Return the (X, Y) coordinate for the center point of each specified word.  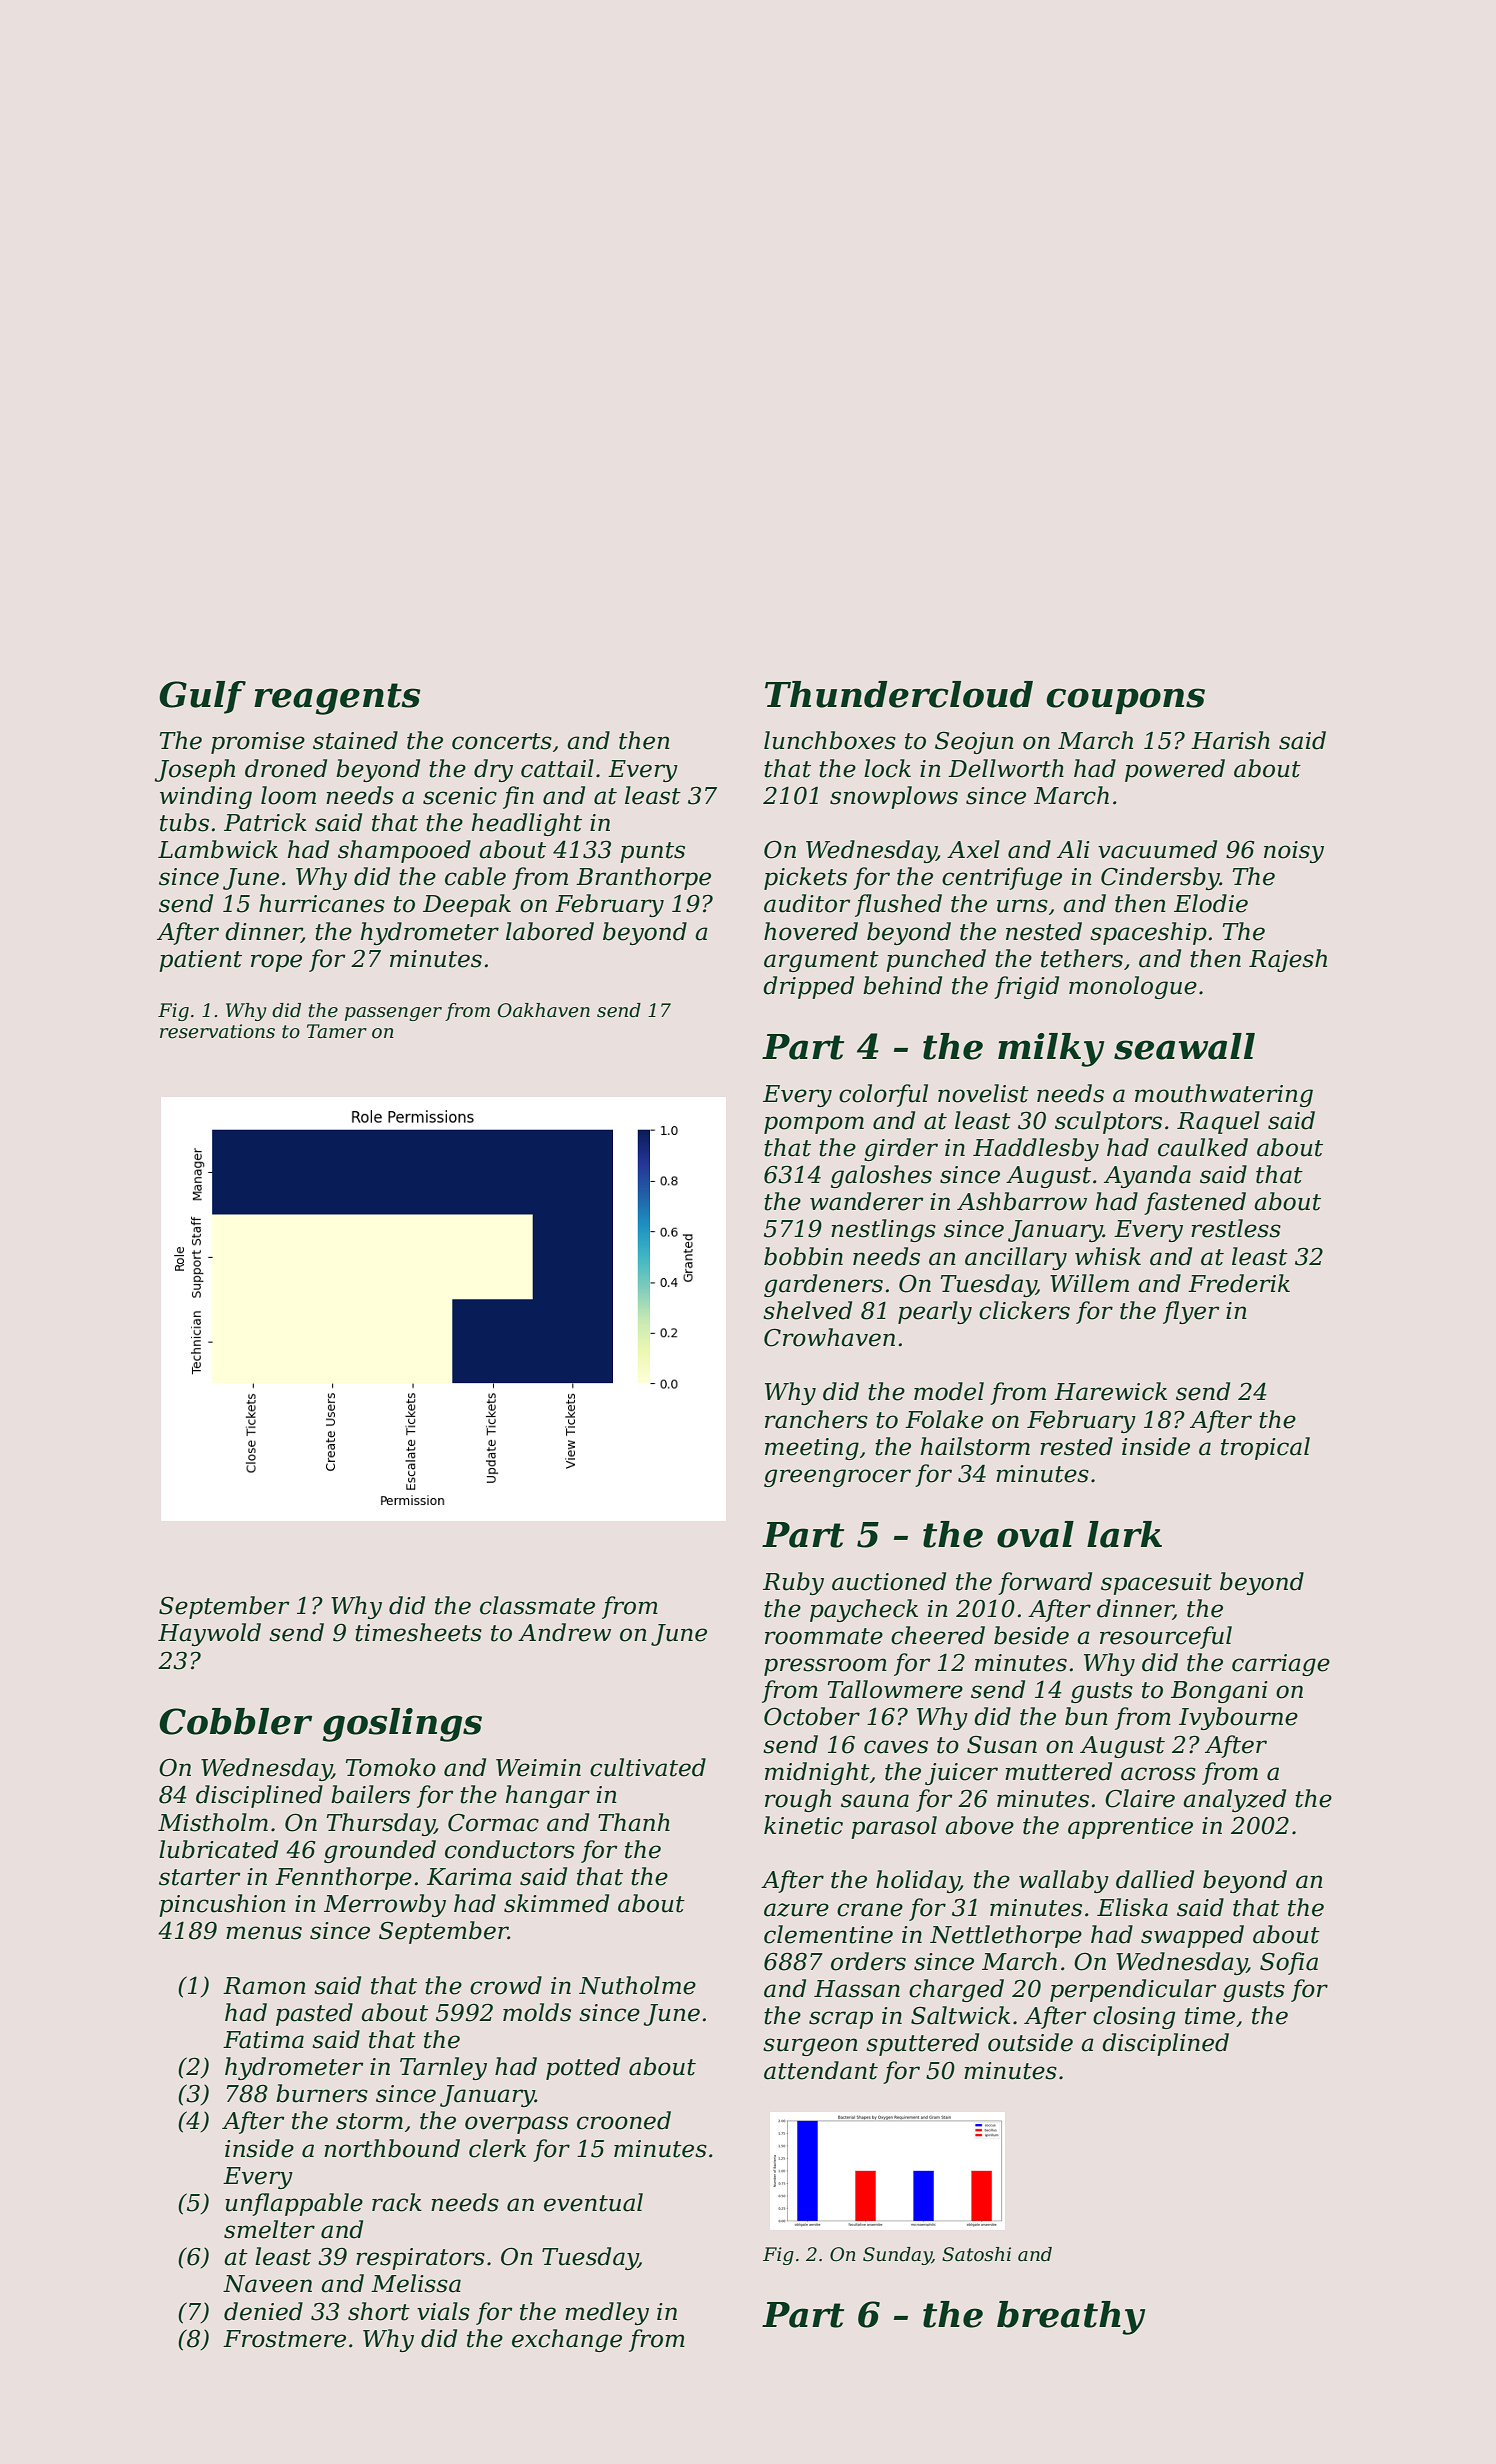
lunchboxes (830, 740)
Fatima (263, 2040)
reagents (337, 699)
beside (1031, 1635)
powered (1175, 770)
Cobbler (235, 1721)
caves (896, 1747)
